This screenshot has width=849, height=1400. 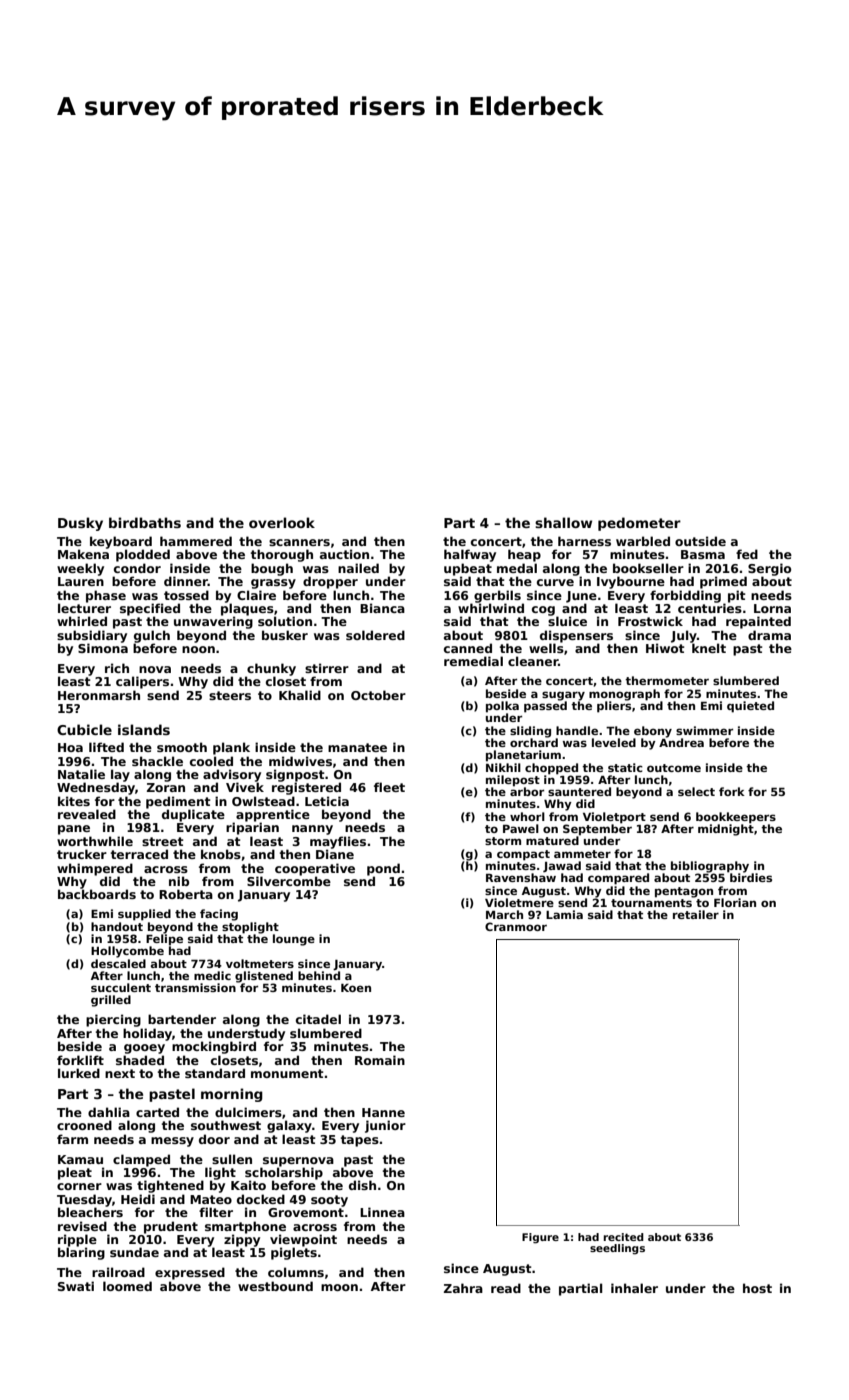 I want to click on Linnea, so click(x=382, y=1212).
